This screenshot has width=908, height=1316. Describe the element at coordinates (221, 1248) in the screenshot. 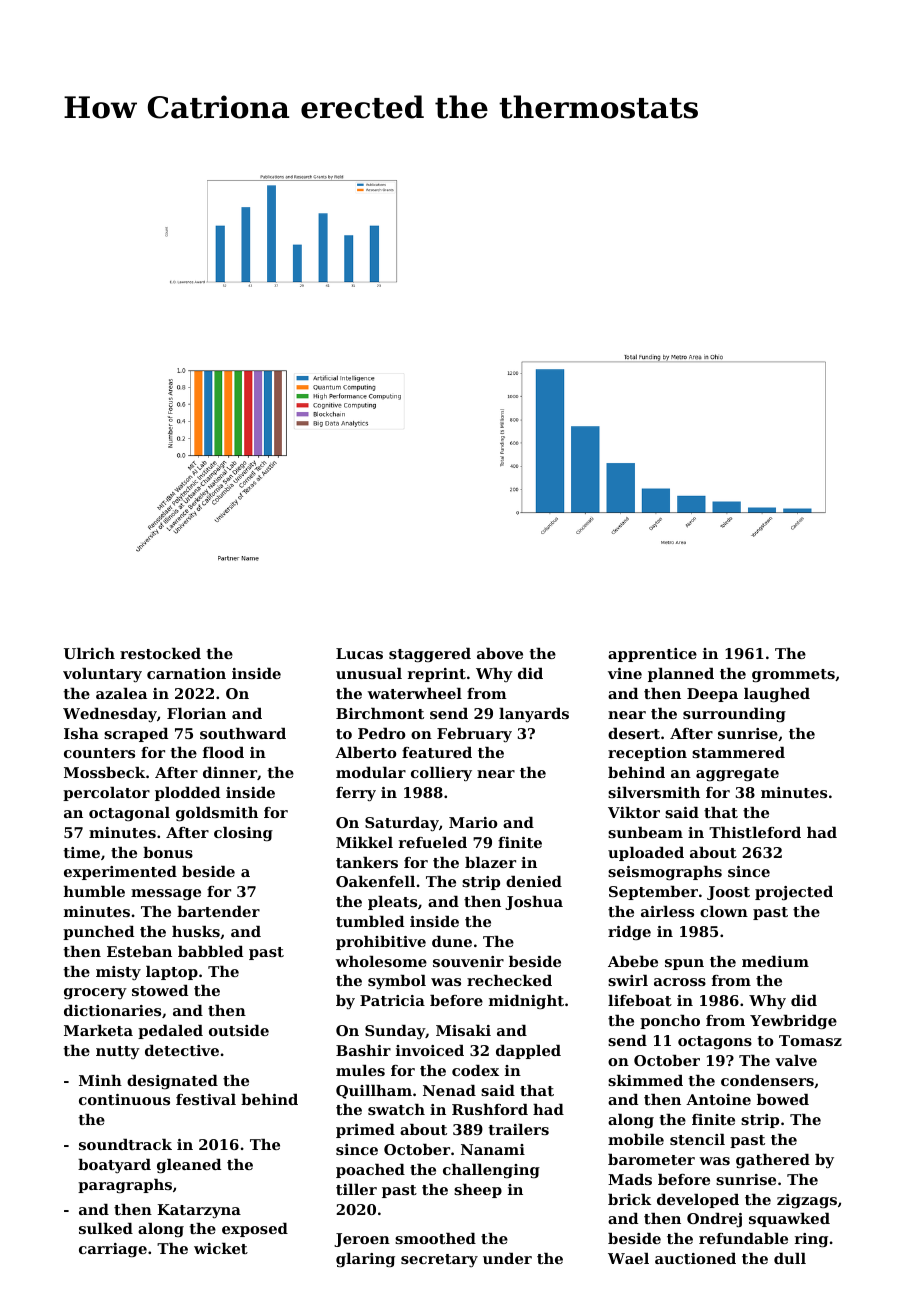

I see `wicket` at that location.
